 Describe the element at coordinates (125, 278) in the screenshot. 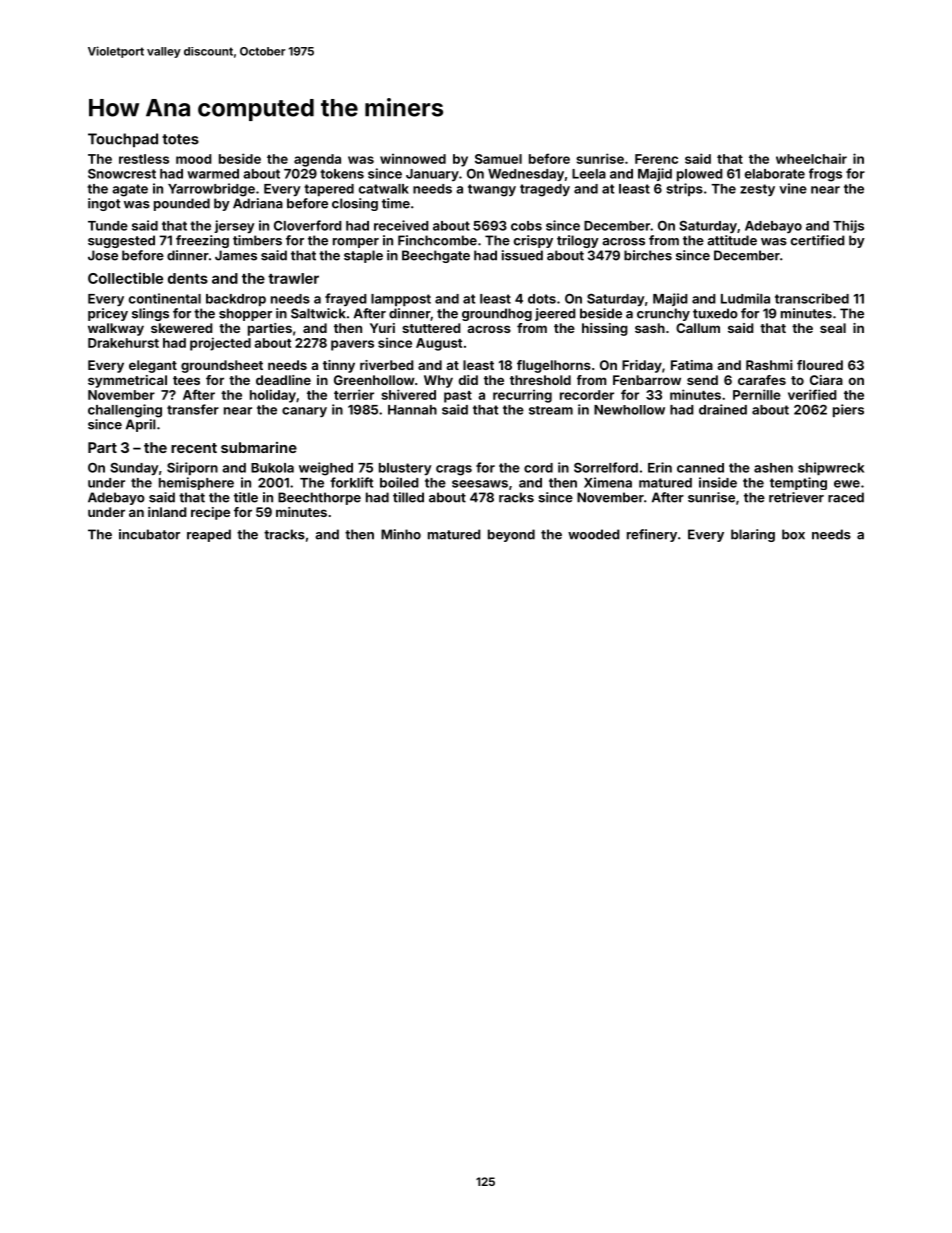

I see `Collectible` at that location.
